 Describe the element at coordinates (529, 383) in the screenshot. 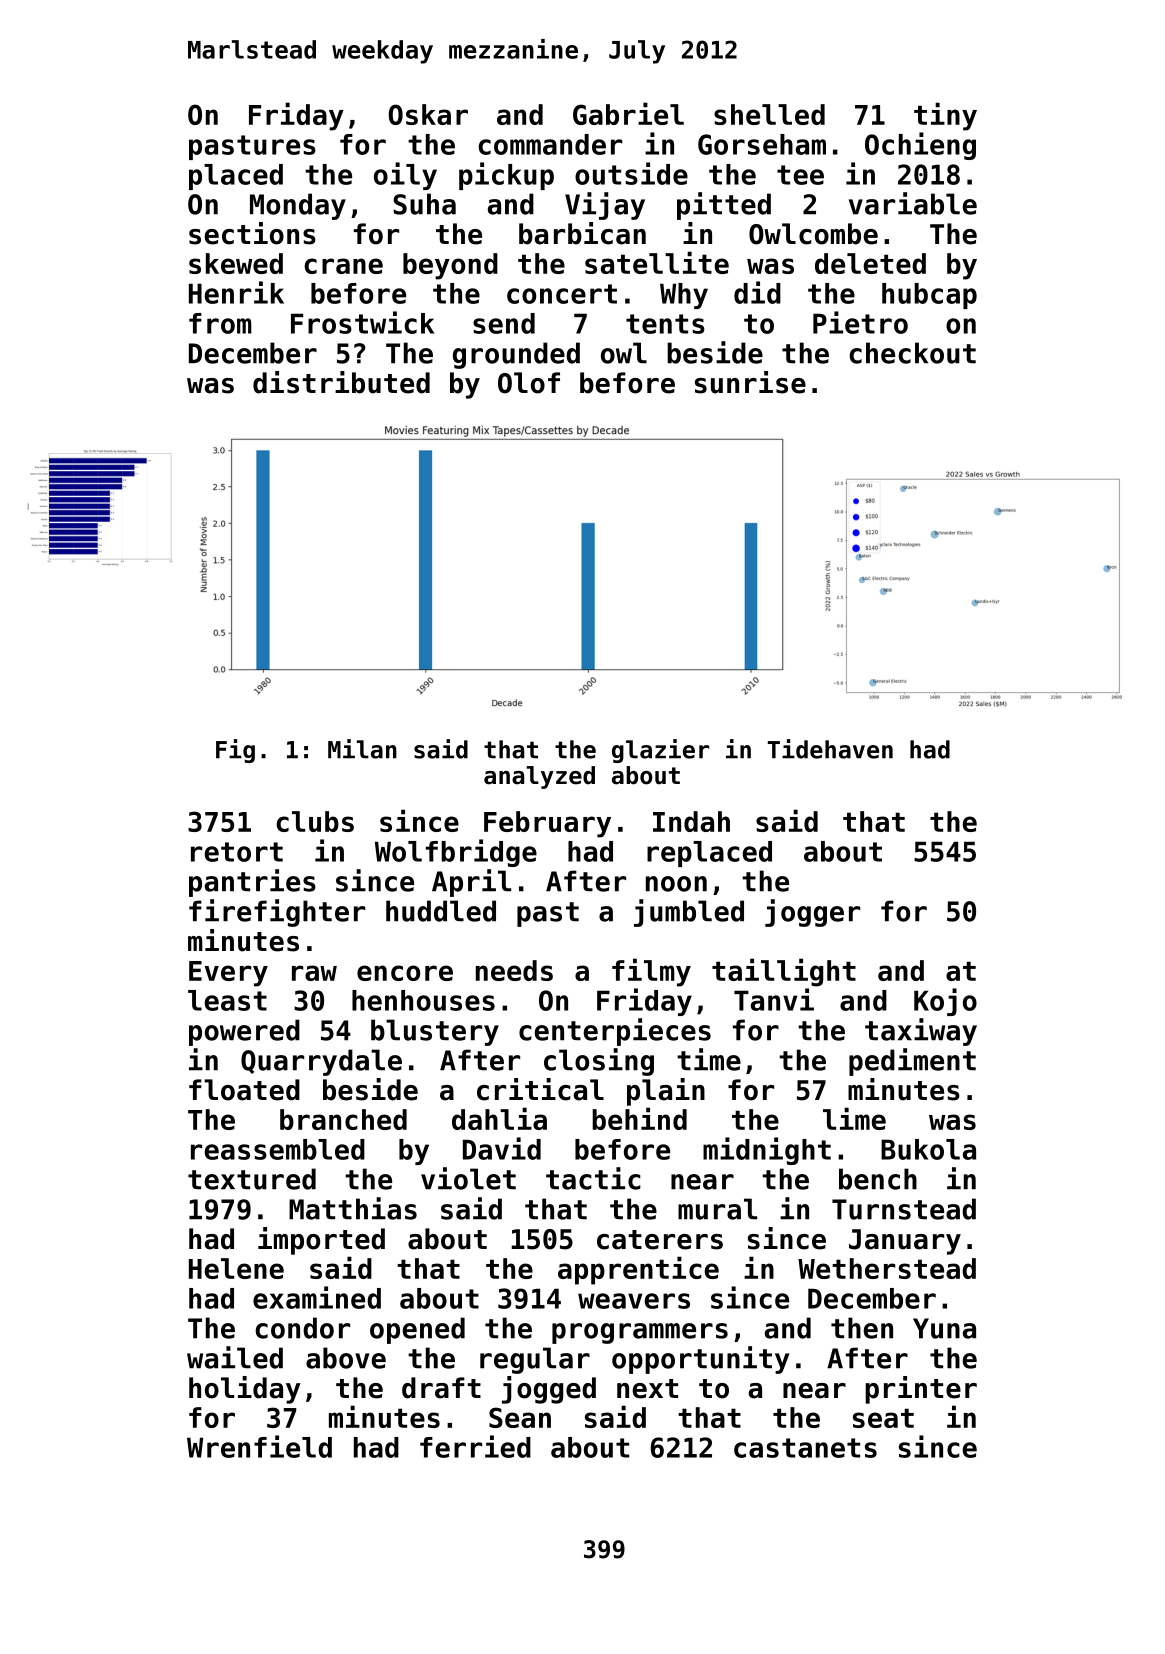

I see `Olof` at that location.
